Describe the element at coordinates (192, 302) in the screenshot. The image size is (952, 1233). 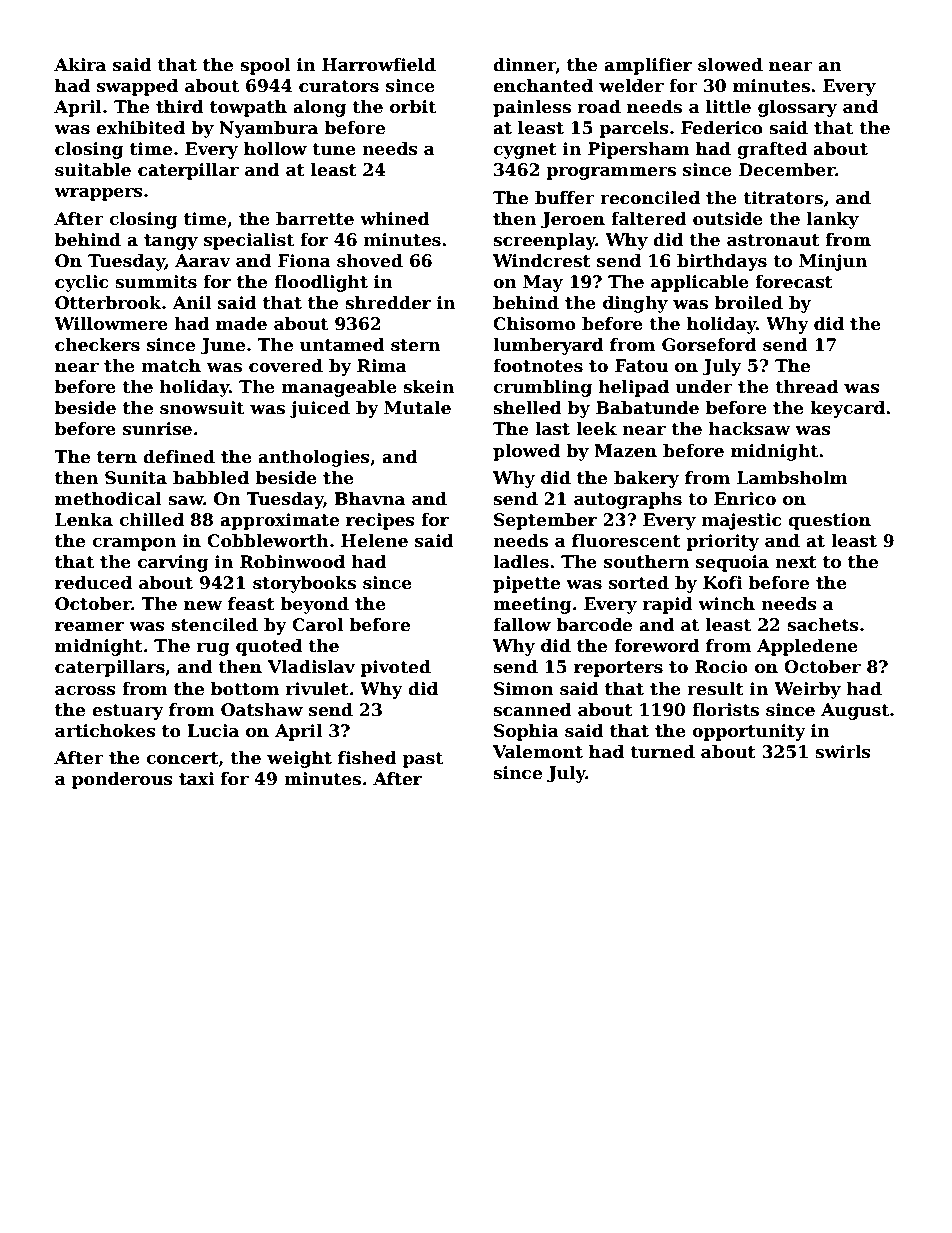
I see `Anil` at that location.
